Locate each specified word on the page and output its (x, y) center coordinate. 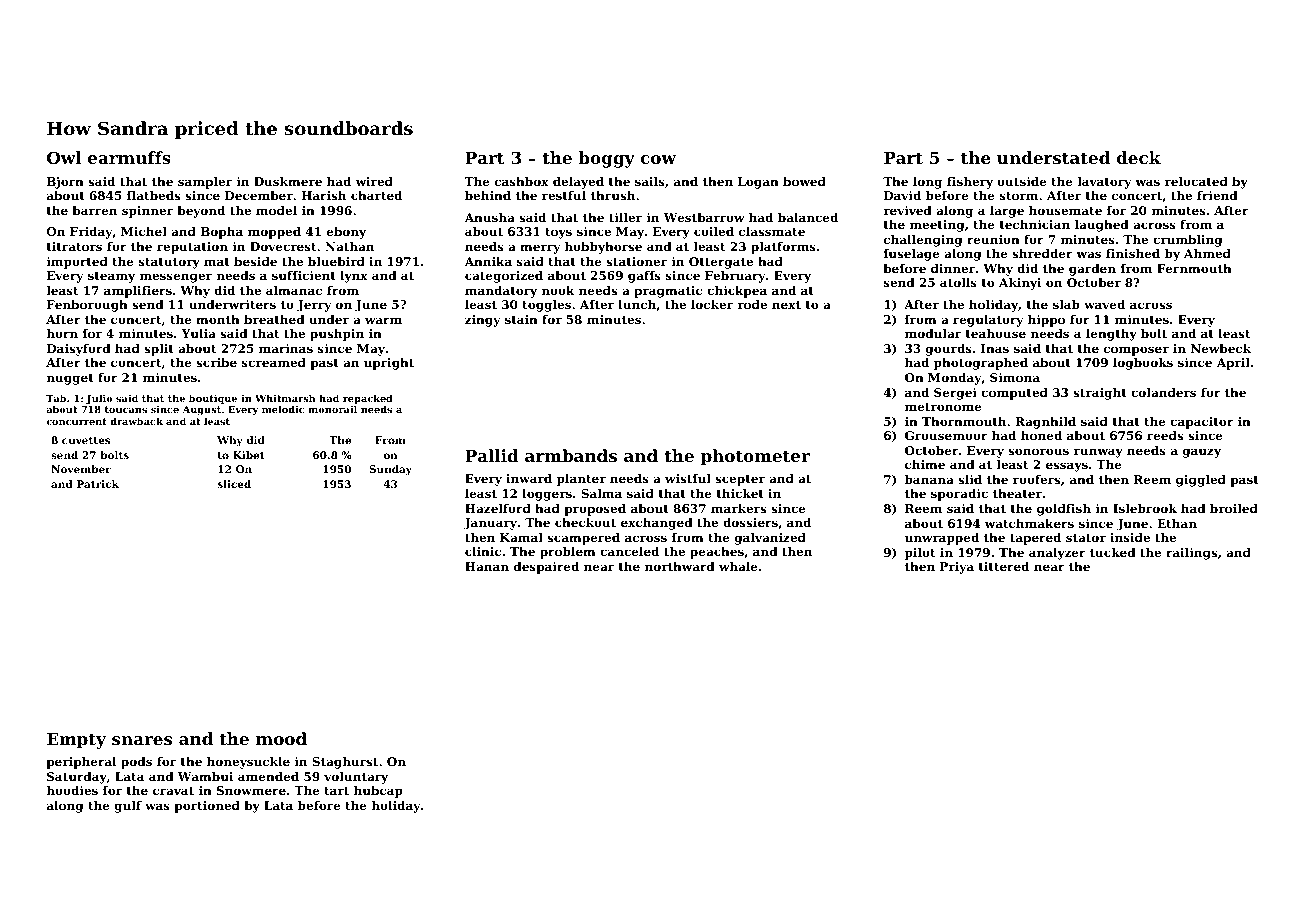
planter (581, 480)
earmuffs (129, 157)
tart (336, 791)
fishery (970, 183)
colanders (1163, 392)
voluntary (356, 778)
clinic (483, 551)
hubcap (378, 792)
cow (658, 159)
